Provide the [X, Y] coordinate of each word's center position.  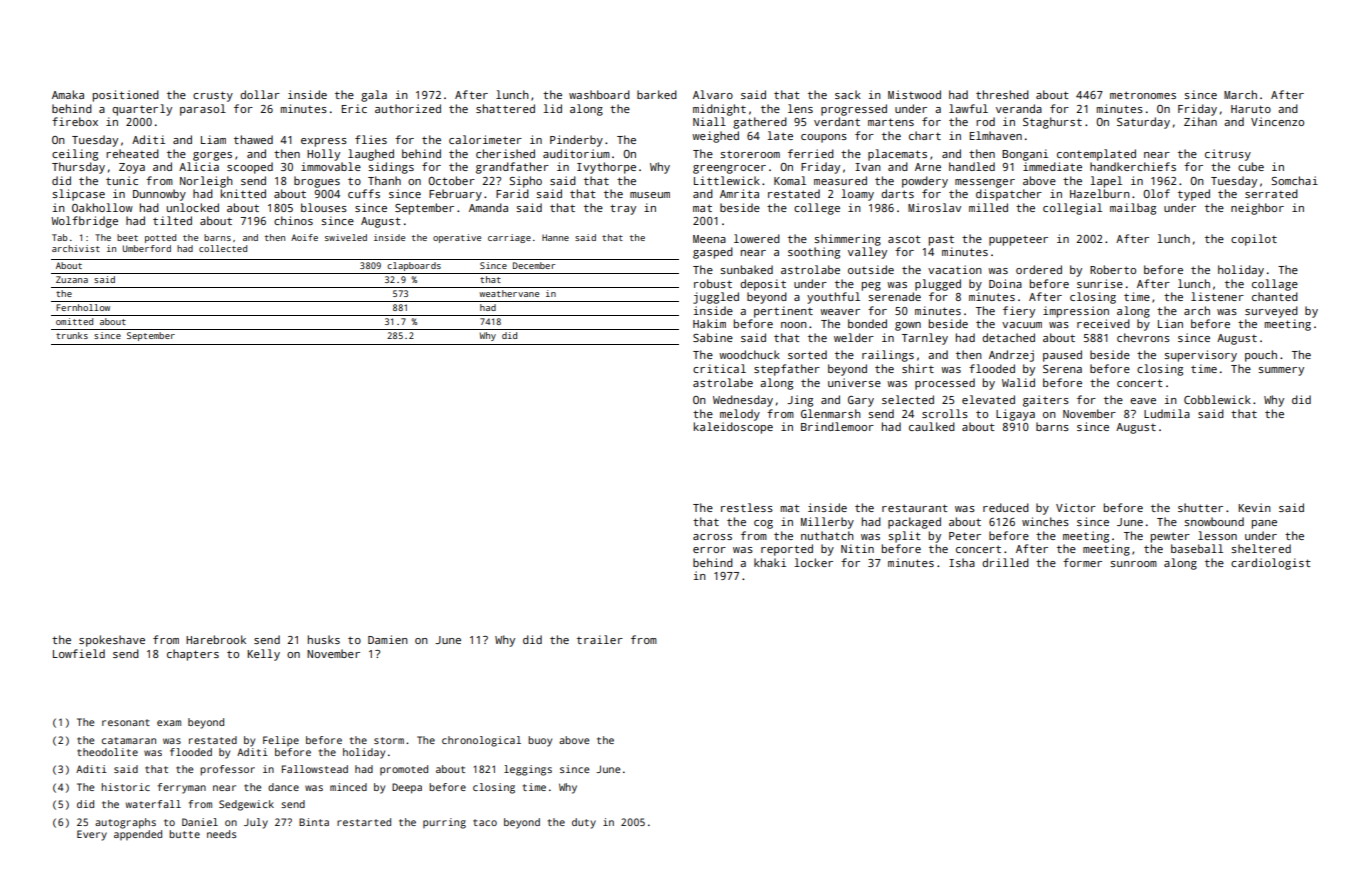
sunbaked [746, 269]
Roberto [1113, 269]
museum [650, 195]
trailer [600, 639]
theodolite [107, 752]
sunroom [1133, 564]
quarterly [142, 110]
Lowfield [79, 653]
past [941, 240]
